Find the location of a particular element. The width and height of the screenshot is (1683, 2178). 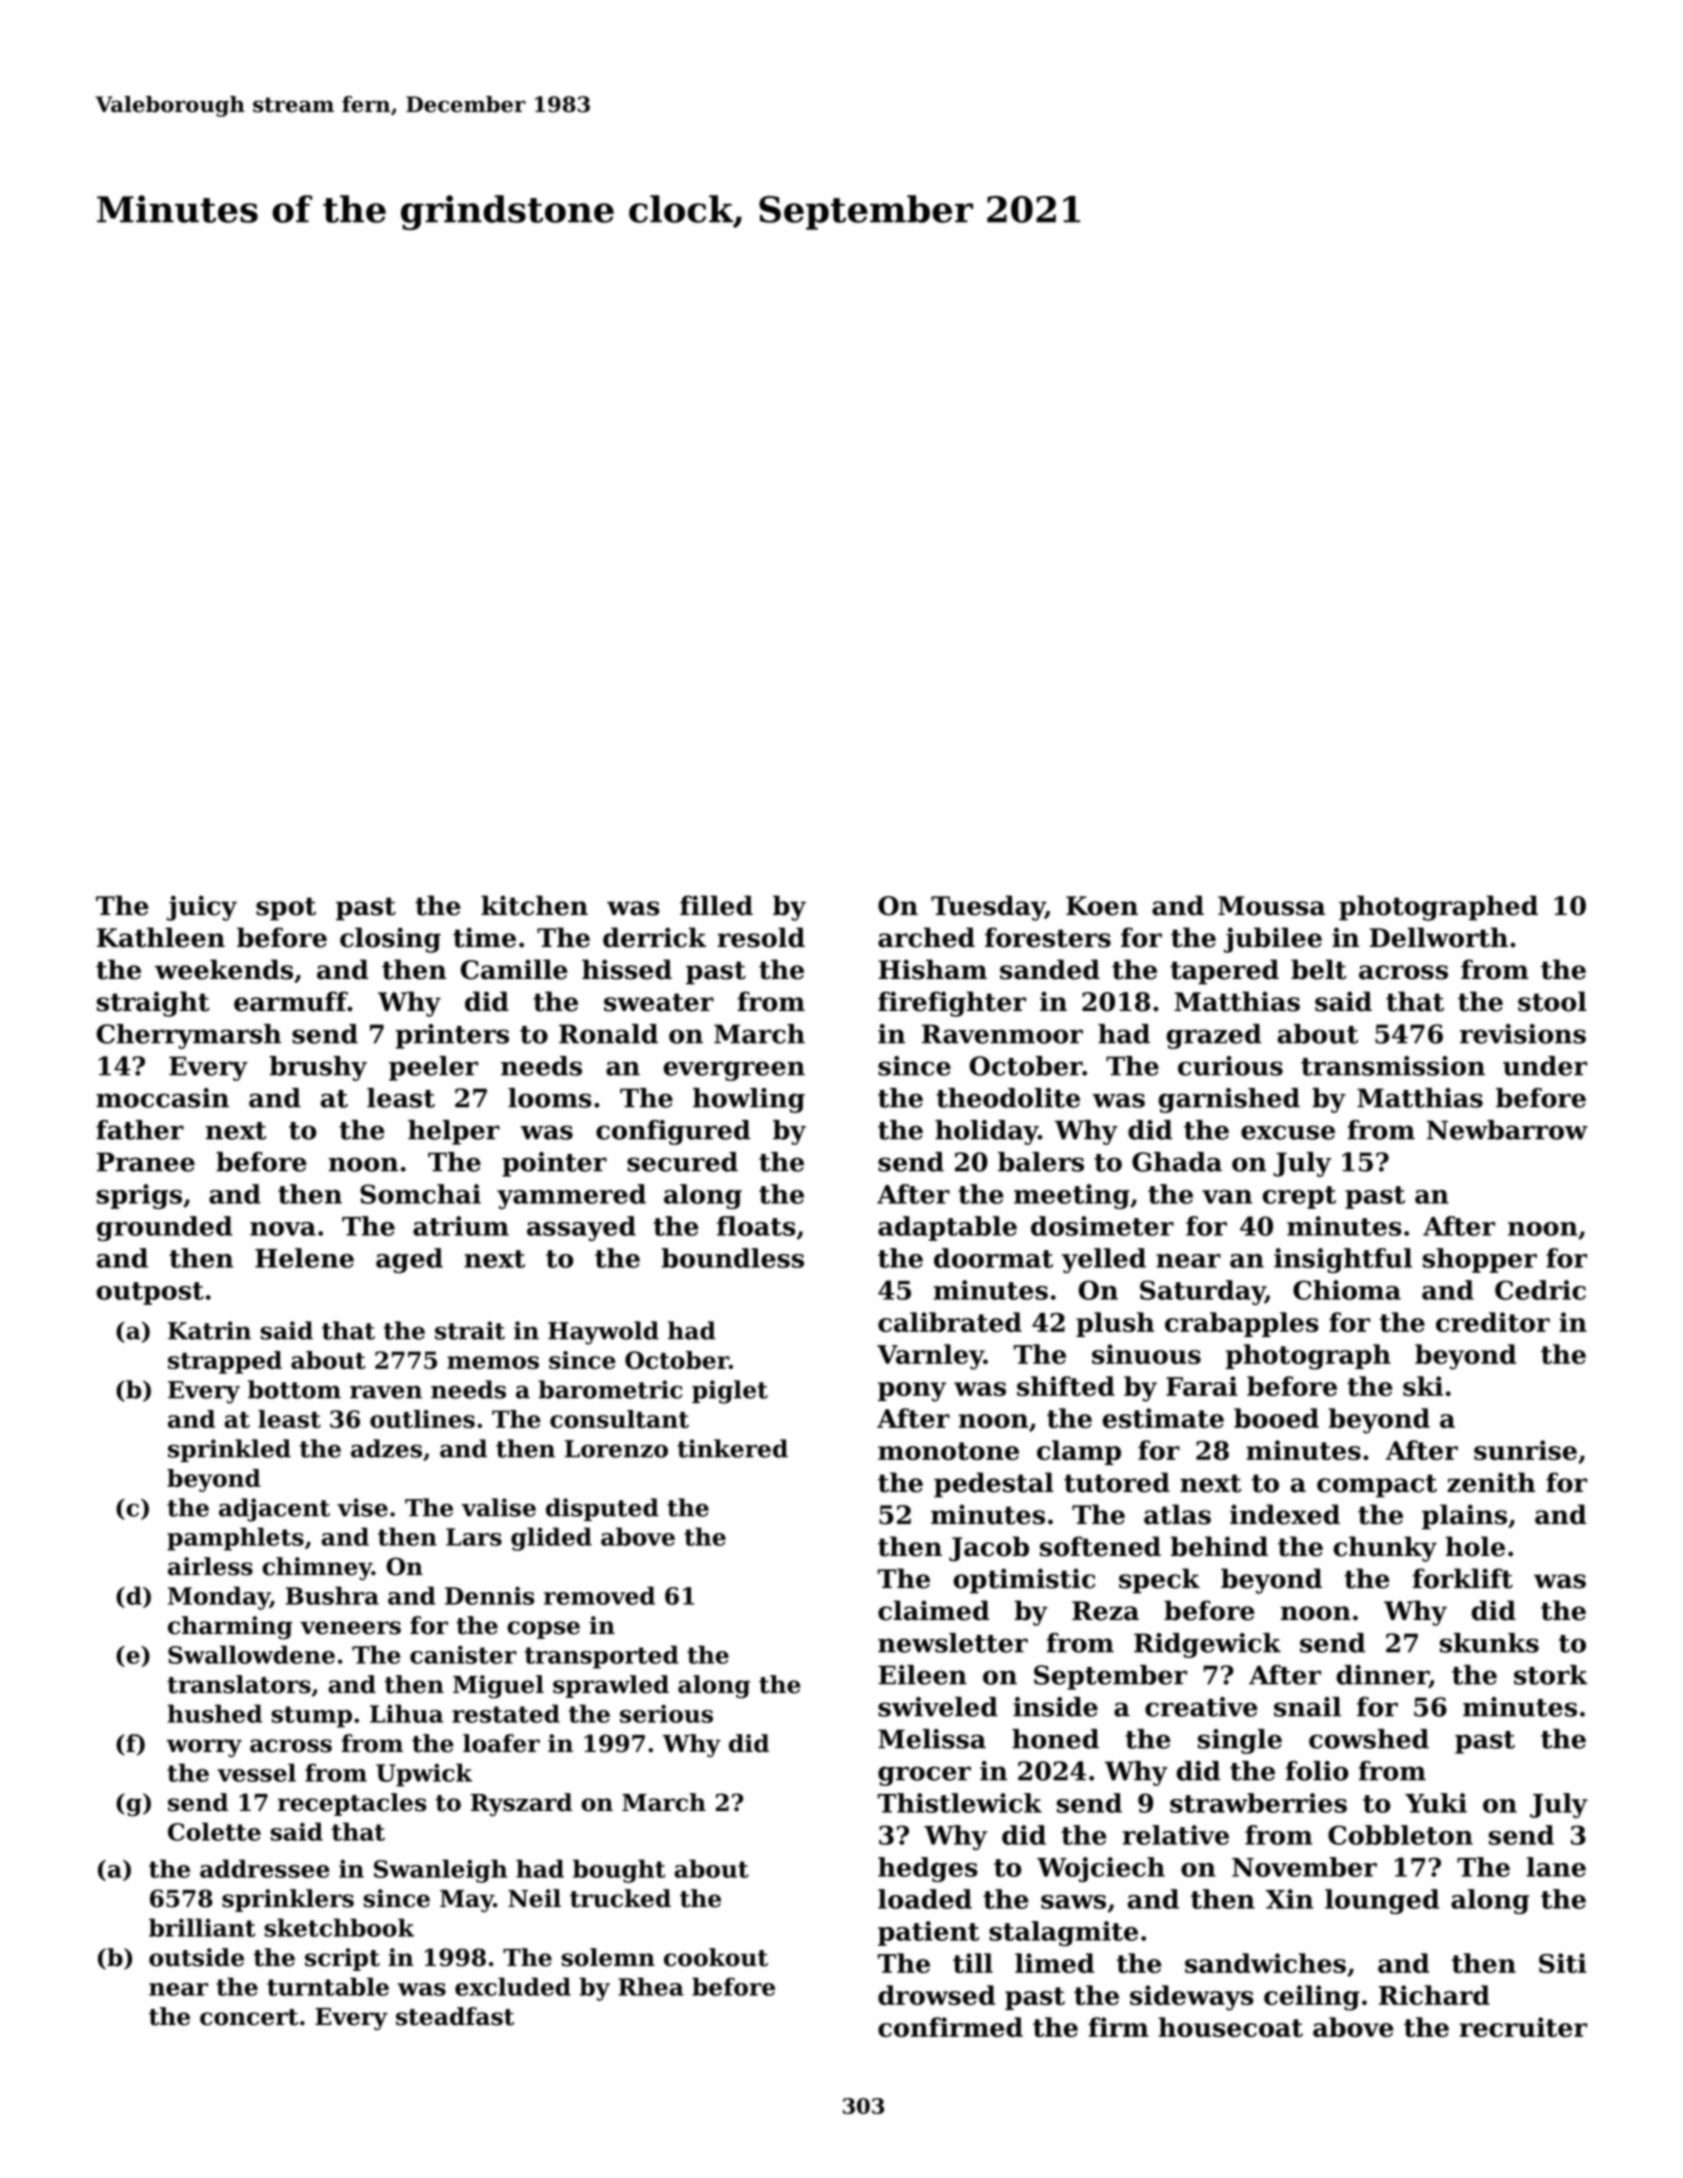

Yuki is located at coordinates (1436, 1803).
